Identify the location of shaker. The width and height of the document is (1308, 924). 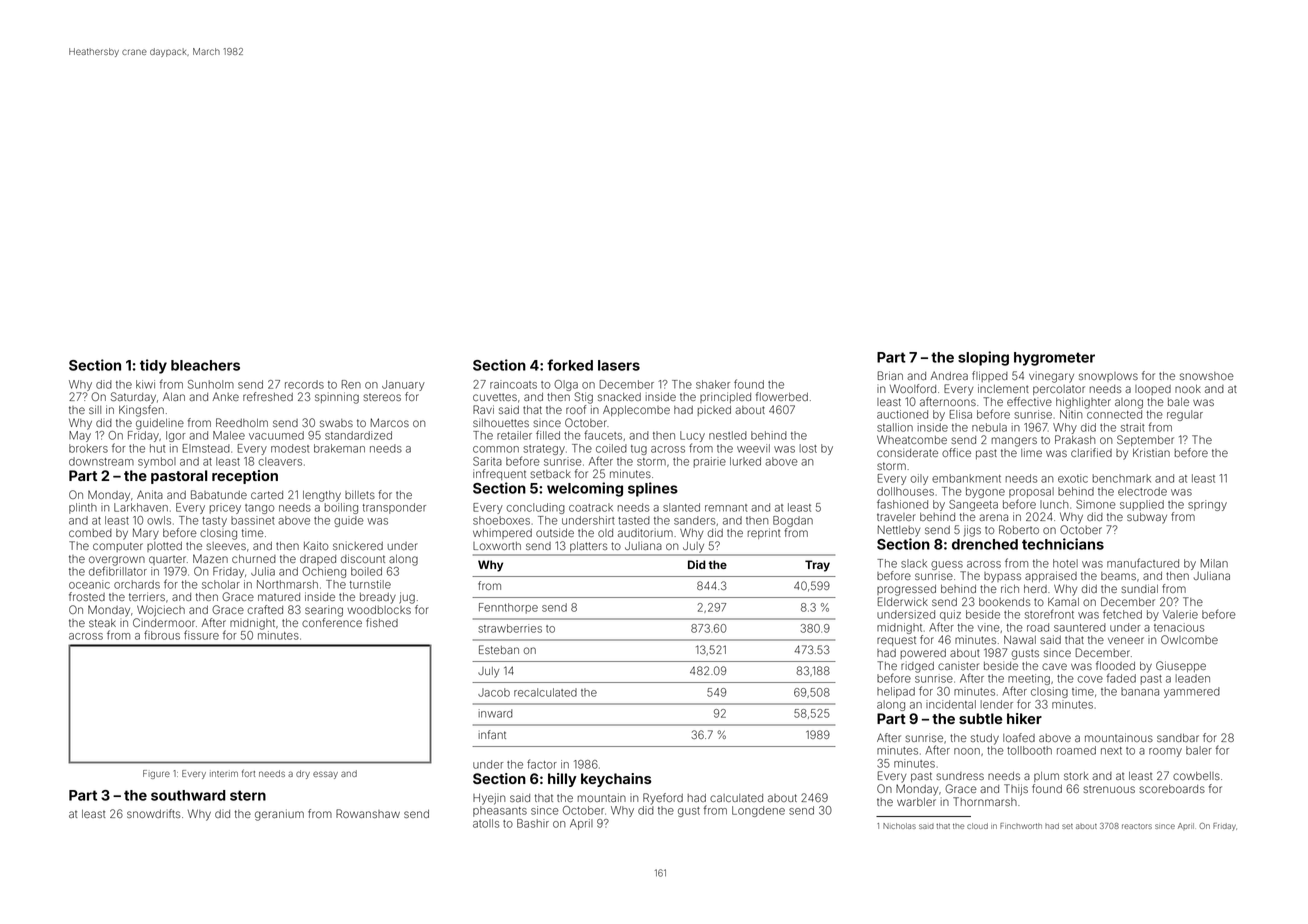
(713, 384).
